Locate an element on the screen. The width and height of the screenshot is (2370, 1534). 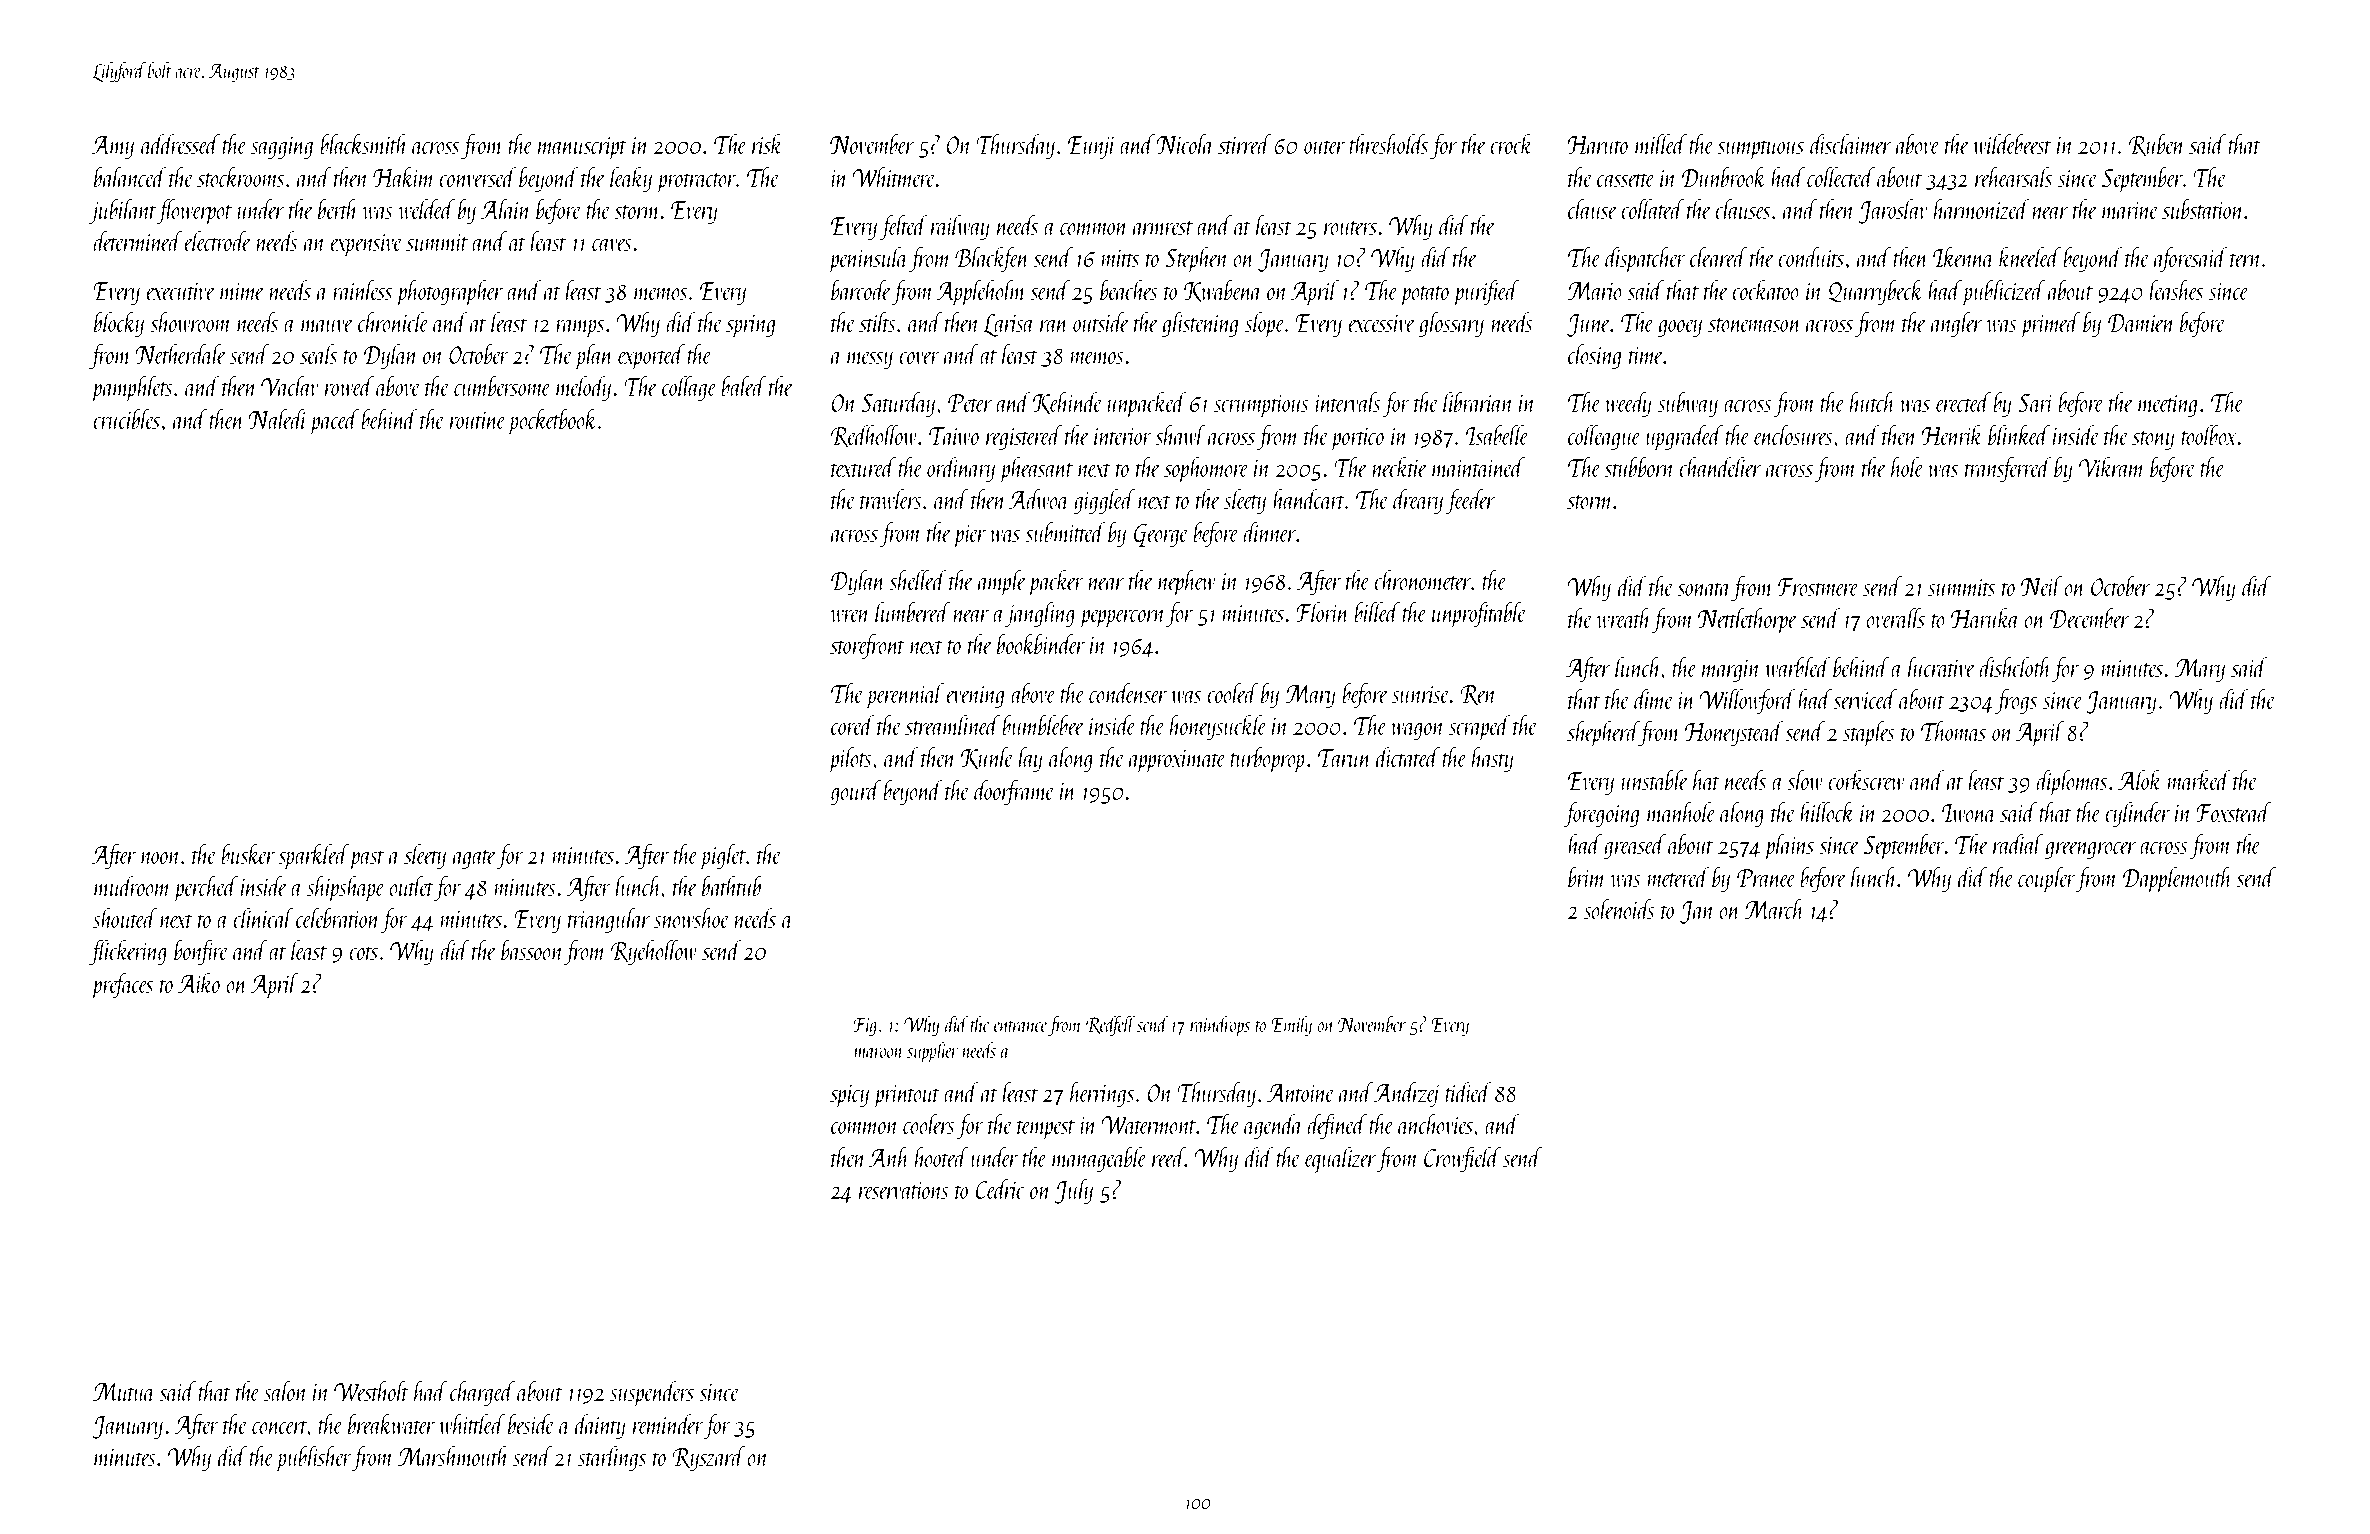
suspenders is located at coordinates (652, 1394).
